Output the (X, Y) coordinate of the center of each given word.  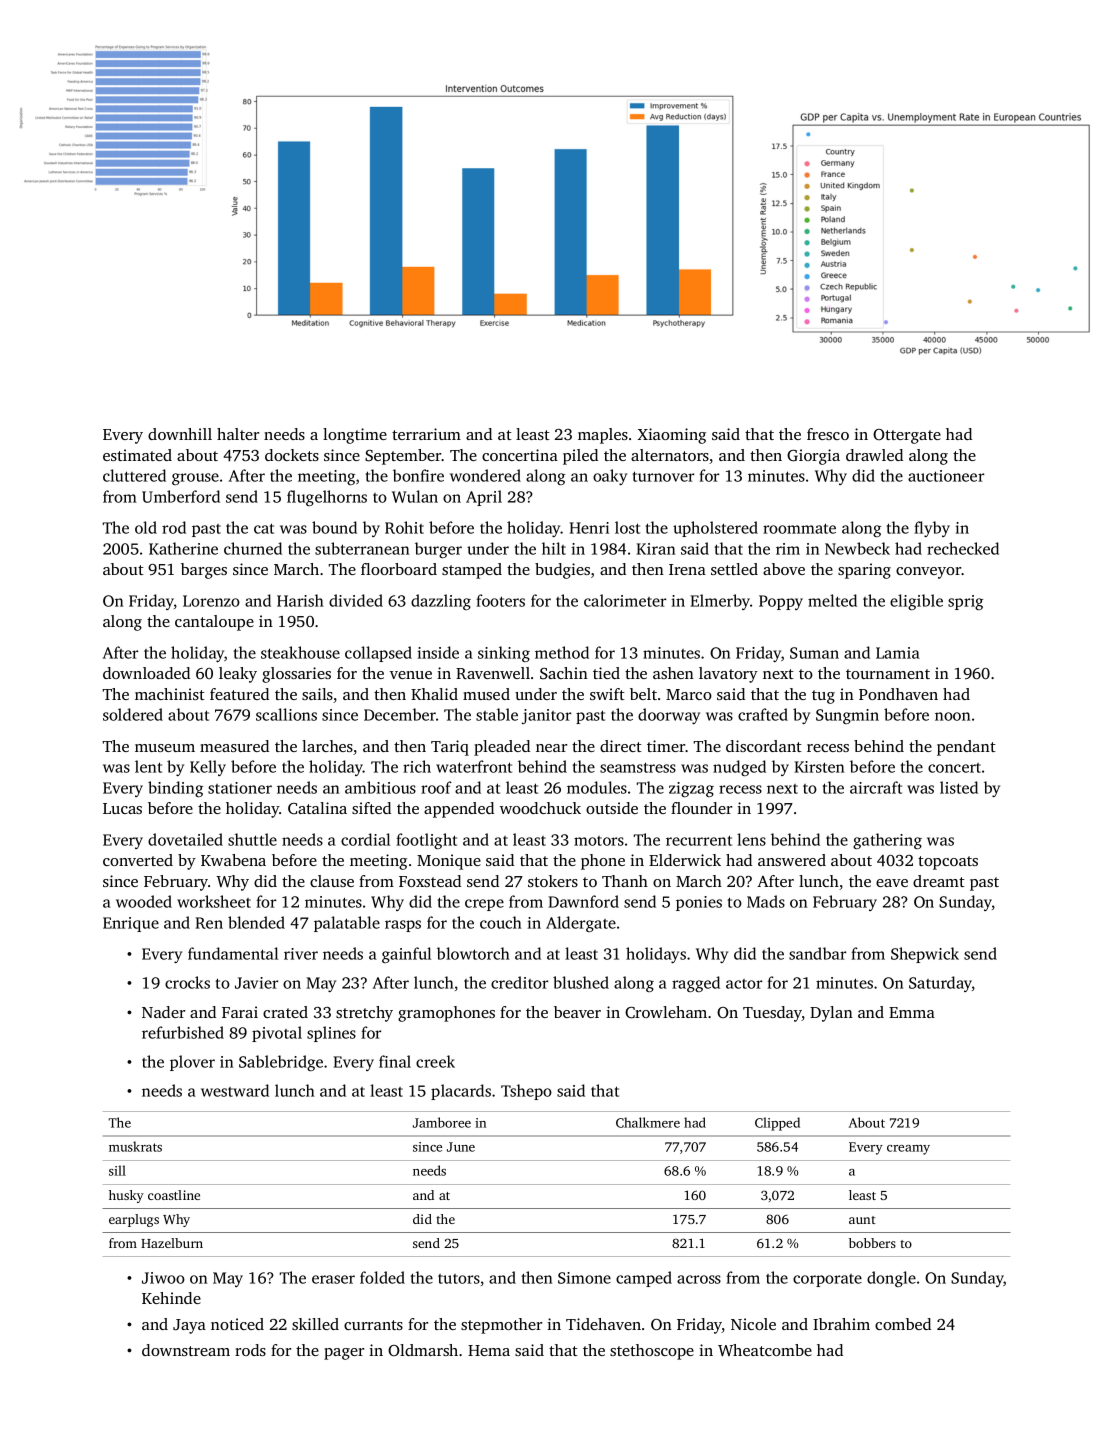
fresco (828, 434)
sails (317, 694)
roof (436, 787)
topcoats (948, 863)
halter (238, 434)
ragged (696, 984)
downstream (186, 1350)
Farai (240, 1012)
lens (751, 839)
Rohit (404, 527)
